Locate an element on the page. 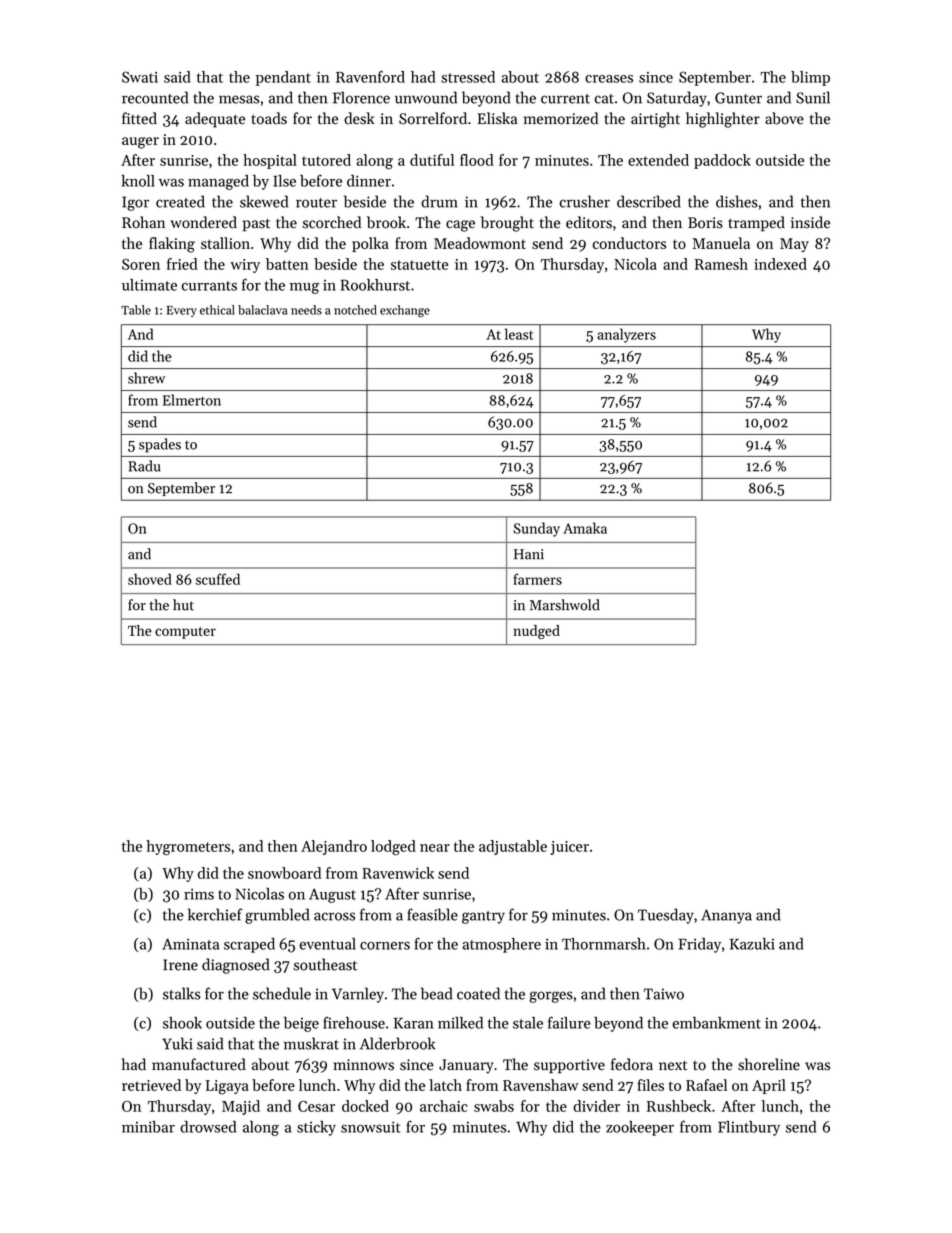  creases is located at coordinates (609, 79).
